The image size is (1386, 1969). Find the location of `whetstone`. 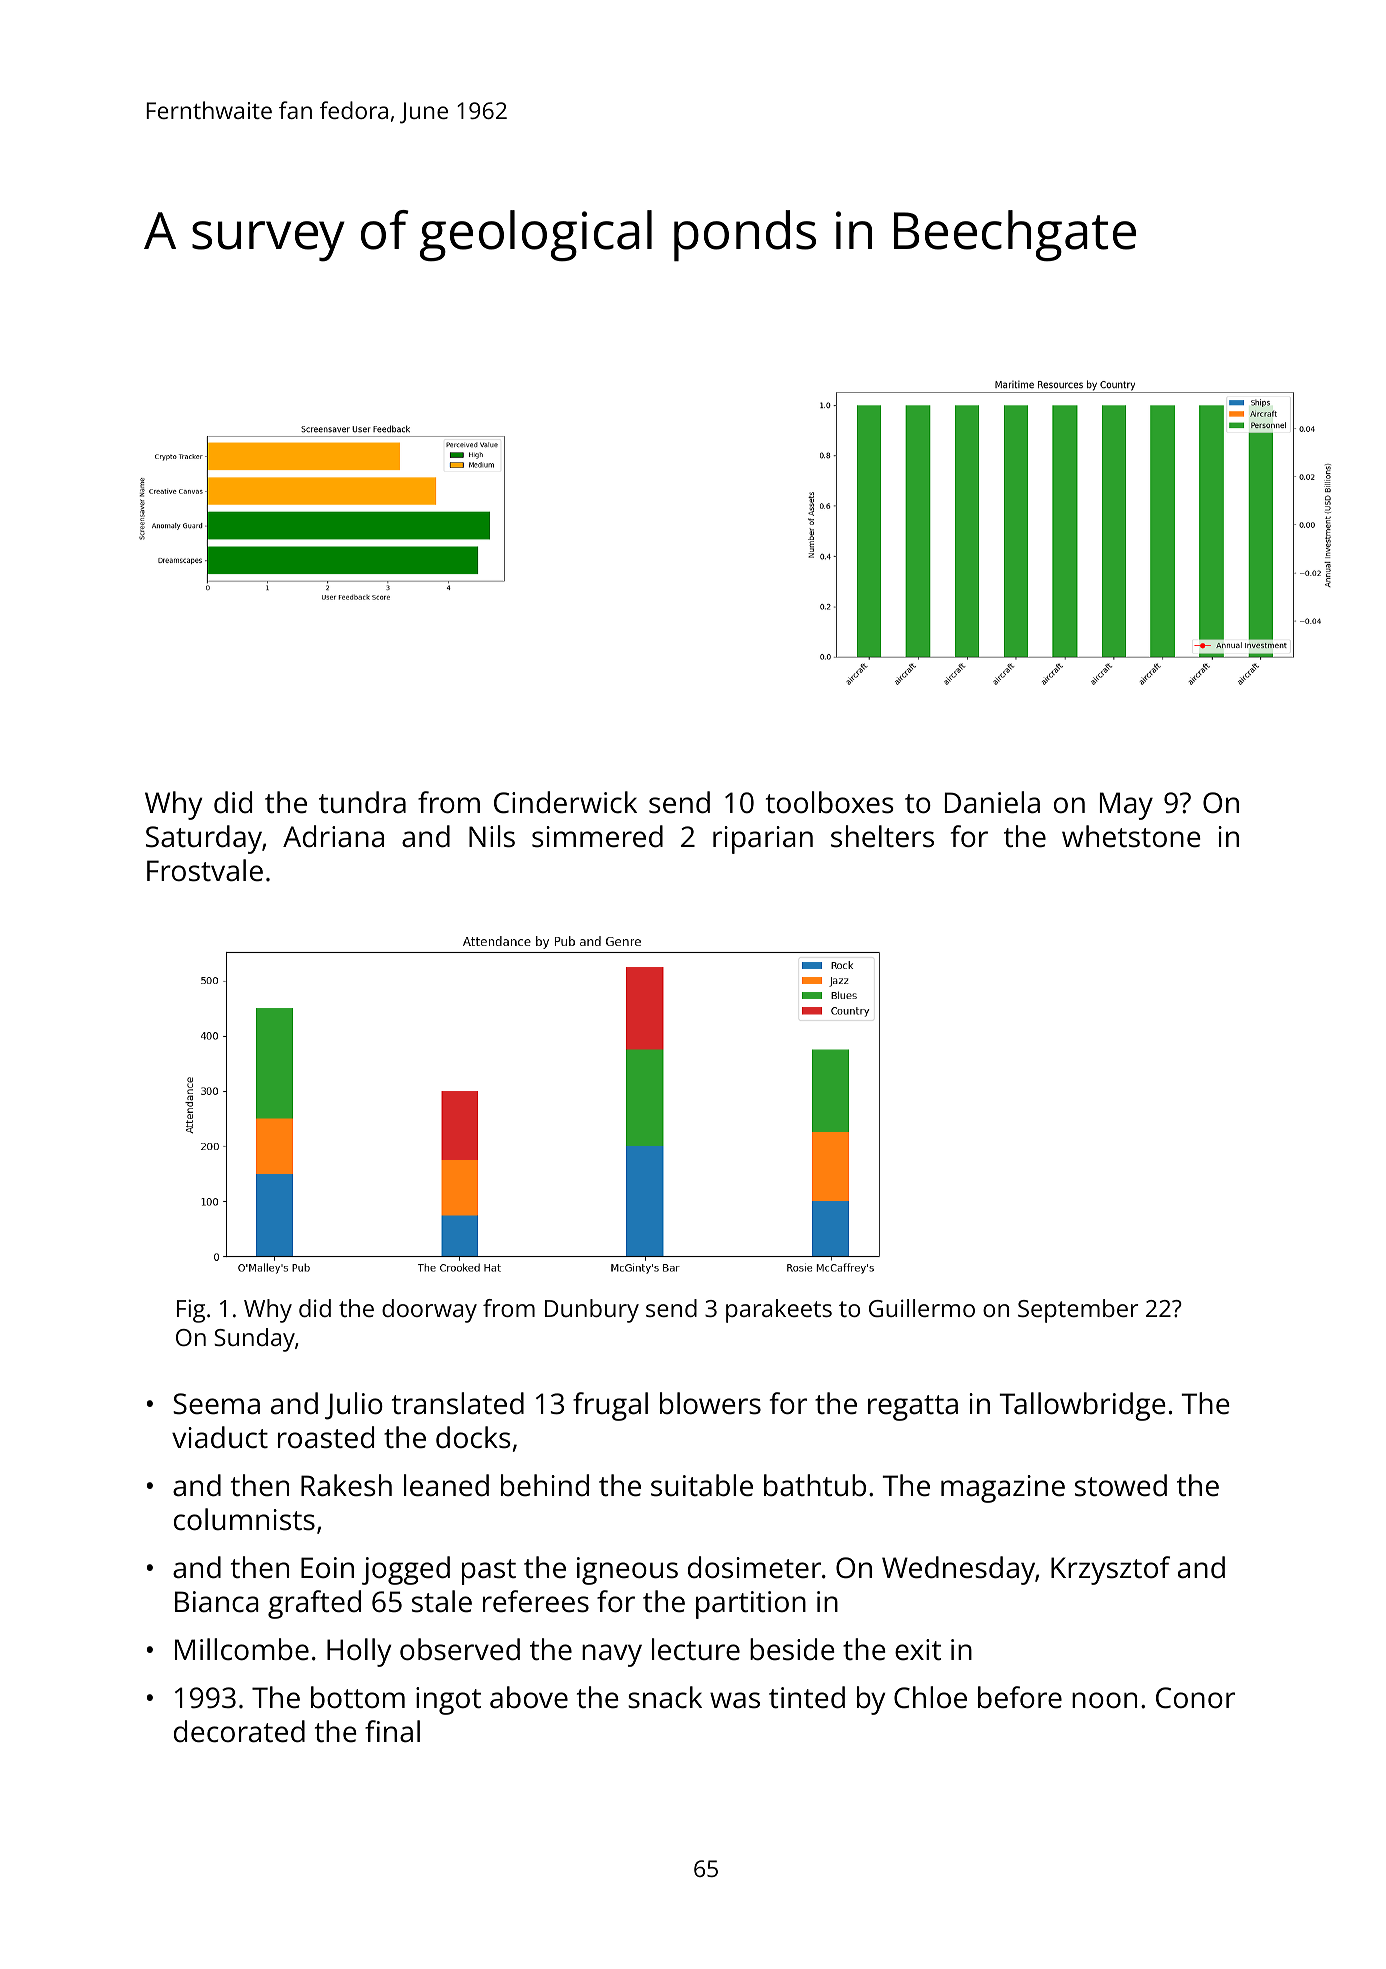

whetstone is located at coordinates (1131, 836).
